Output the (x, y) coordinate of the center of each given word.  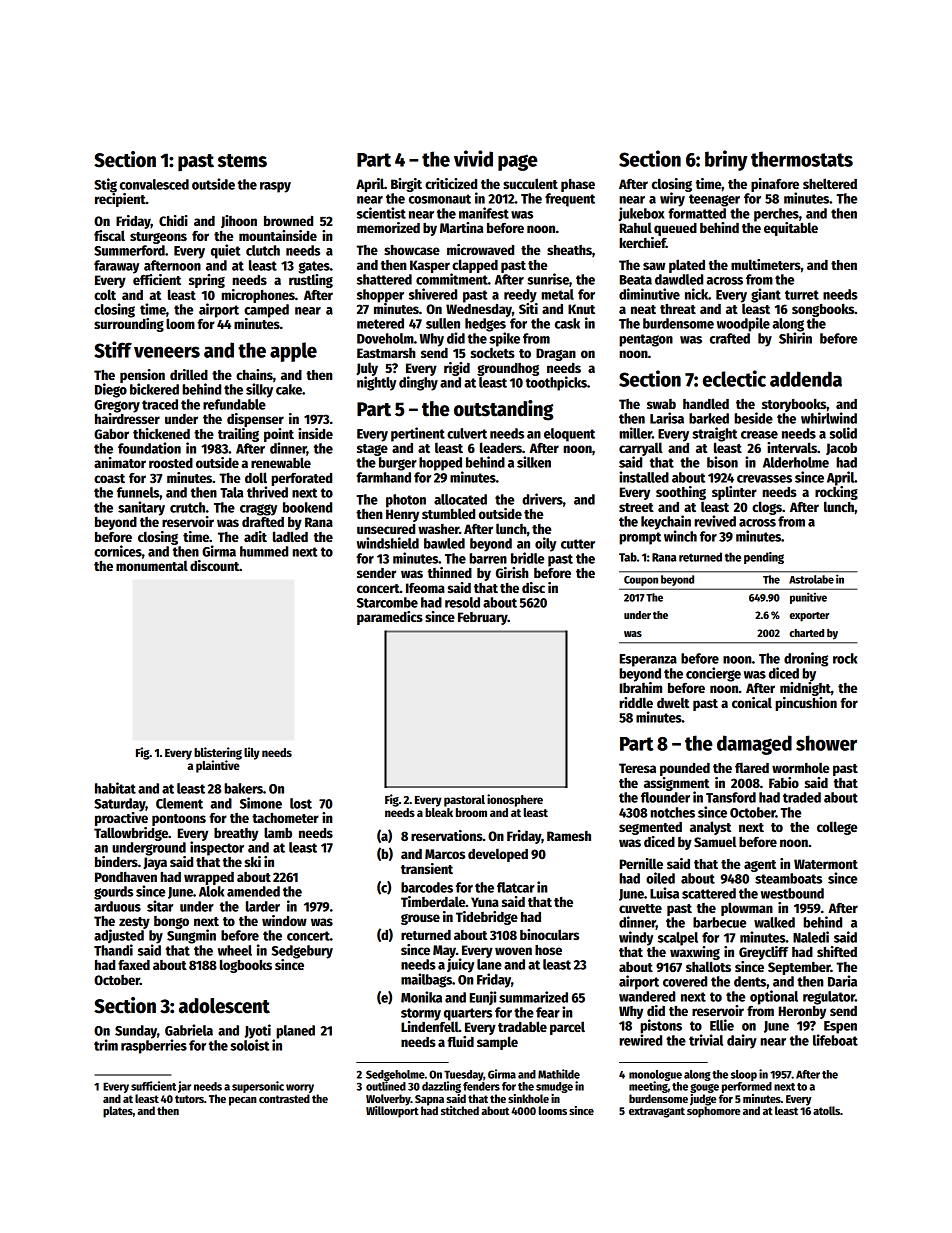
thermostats (802, 159)
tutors (189, 1099)
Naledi (811, 937)
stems (242, 161)
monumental (152, 565)
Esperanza (648, 660)
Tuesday (463, 1075)
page (517, 162)
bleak (439, 812)
